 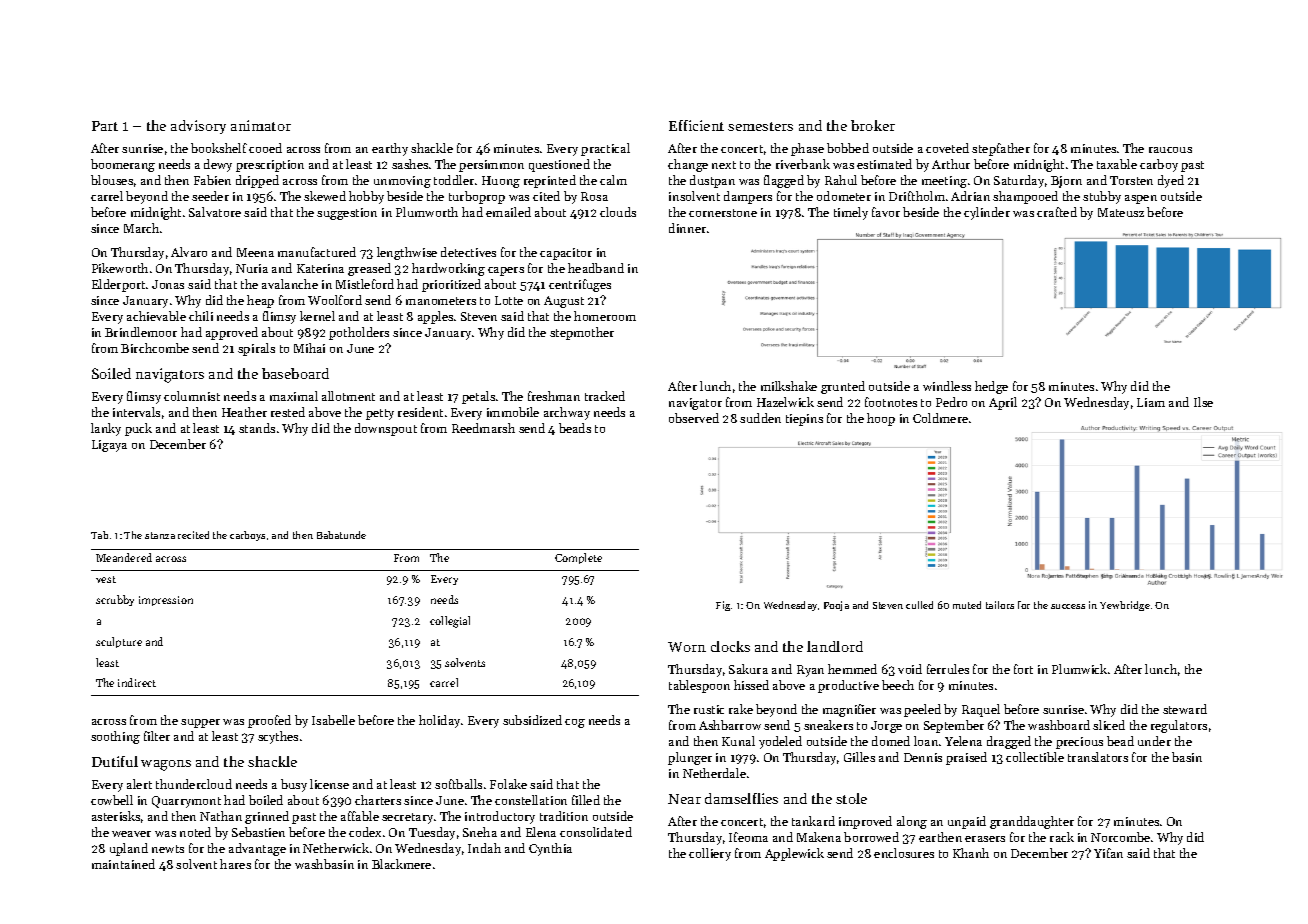 What do you see at coordinates (873, 125) in the screenshot?
I see `broker` at bounding box center [873, 125].
